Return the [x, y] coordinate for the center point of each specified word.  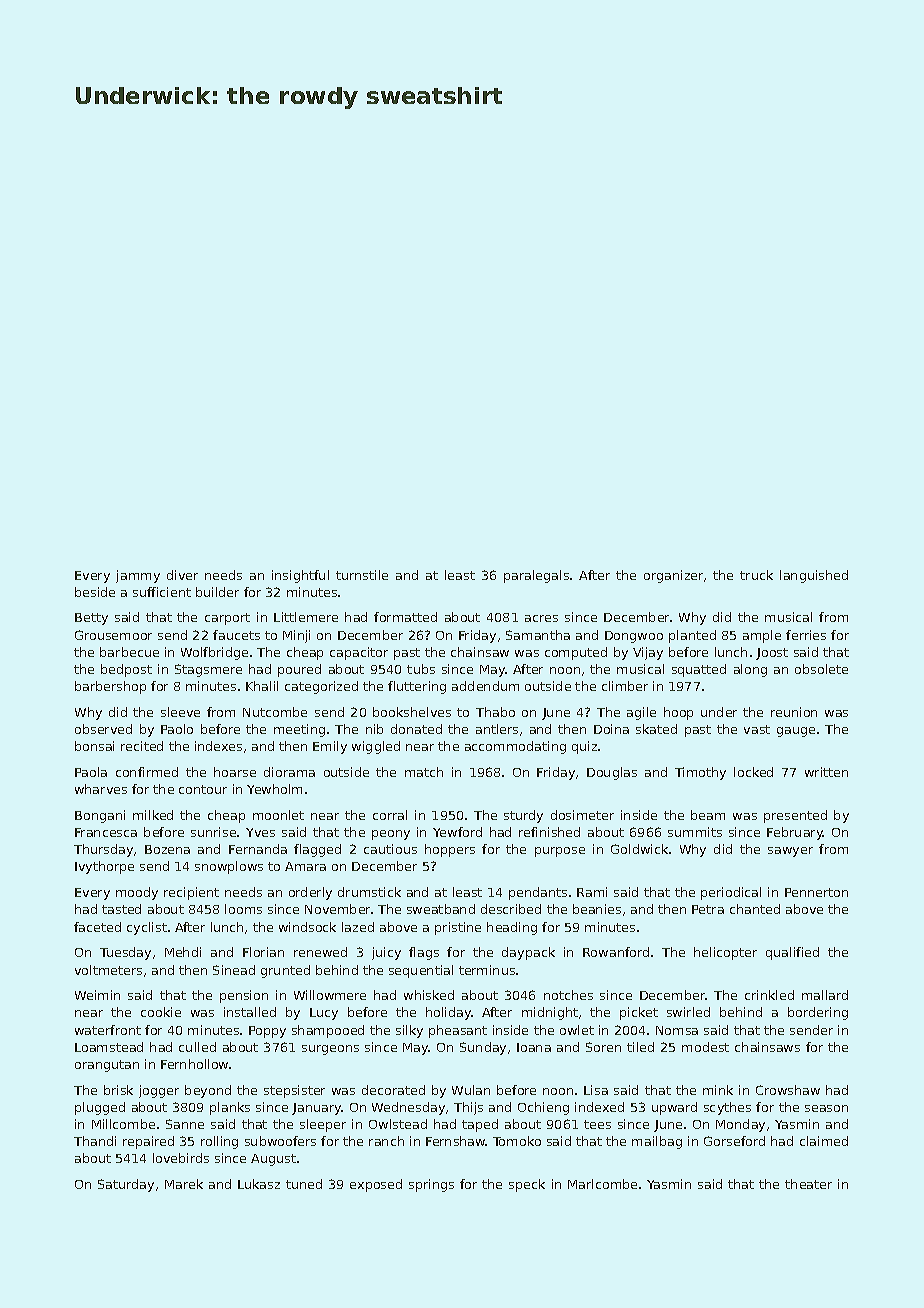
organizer [673, 576]
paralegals [536, 576]
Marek [184, 1184]
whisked [429, 995]
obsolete [821, 669]
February [795, 833]
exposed [376, 1185]
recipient [191, 893]
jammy [138, 576]
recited [142, 746]
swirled [688, 1012]
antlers [497, 729]
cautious [390, 849]
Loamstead [109, 1047]
